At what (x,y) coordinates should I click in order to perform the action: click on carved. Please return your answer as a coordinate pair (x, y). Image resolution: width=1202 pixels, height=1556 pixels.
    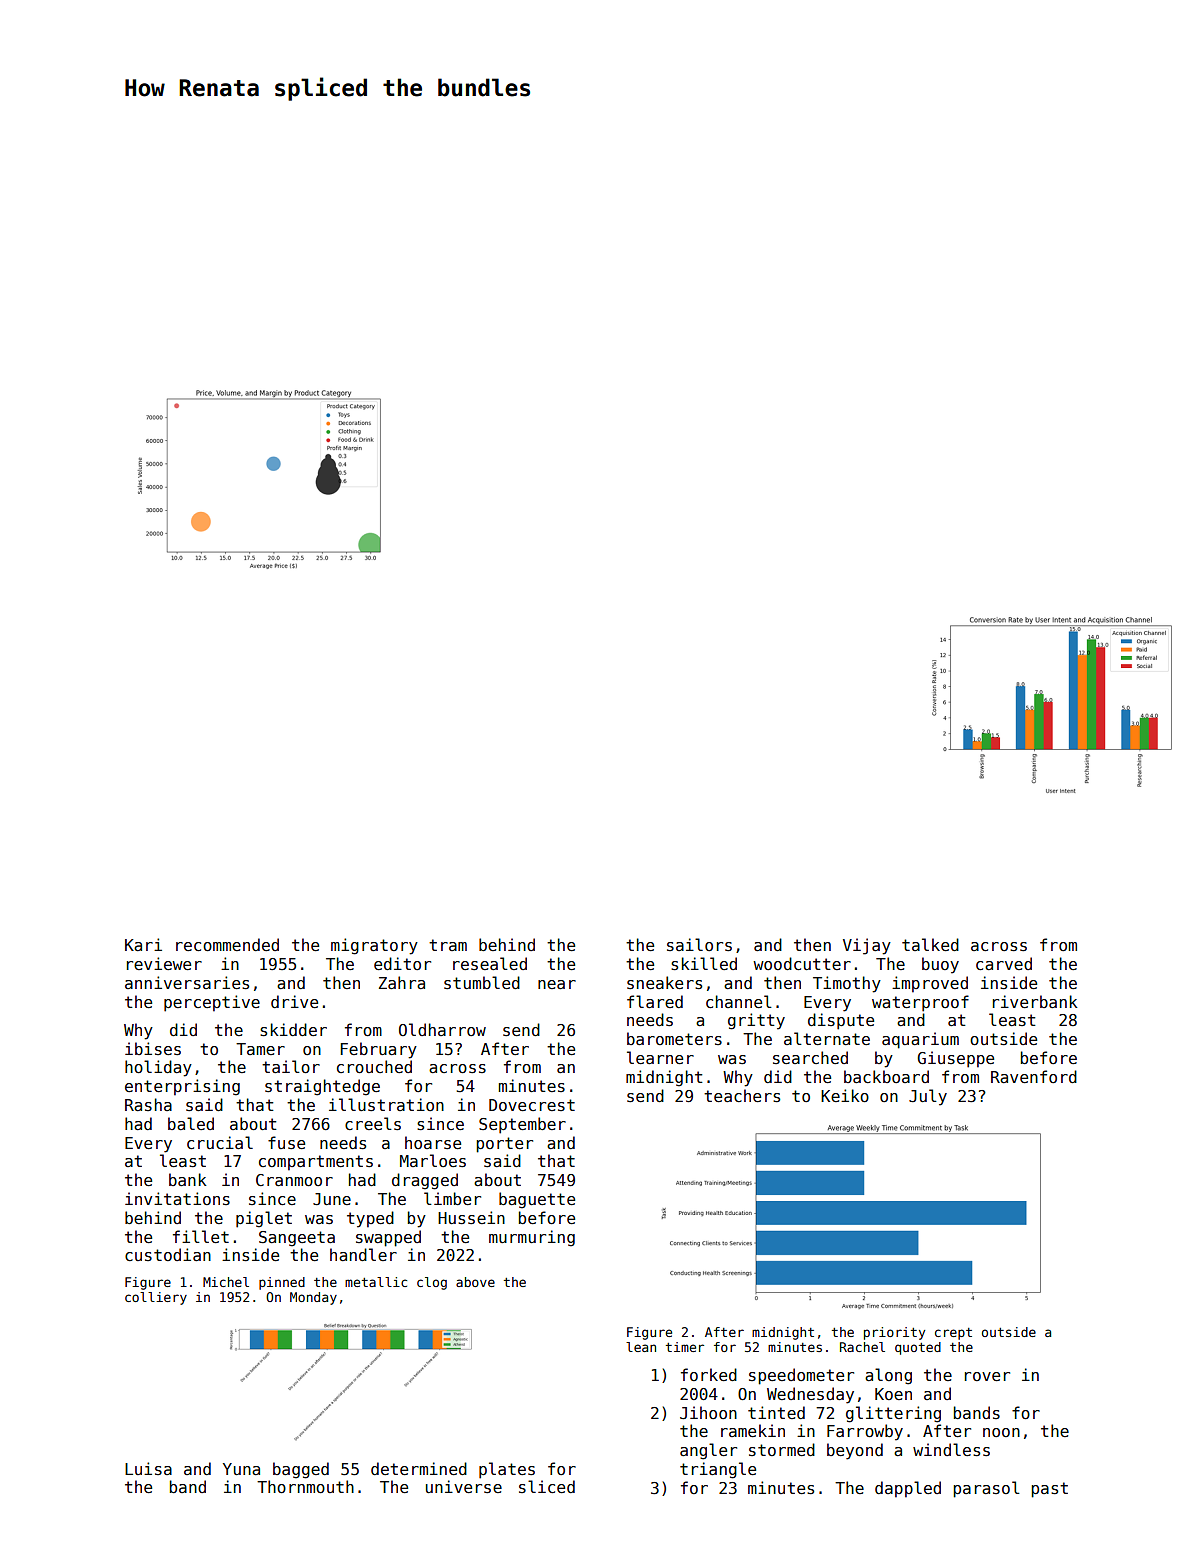
    Looking at the image, I should click on (1004, 963).
